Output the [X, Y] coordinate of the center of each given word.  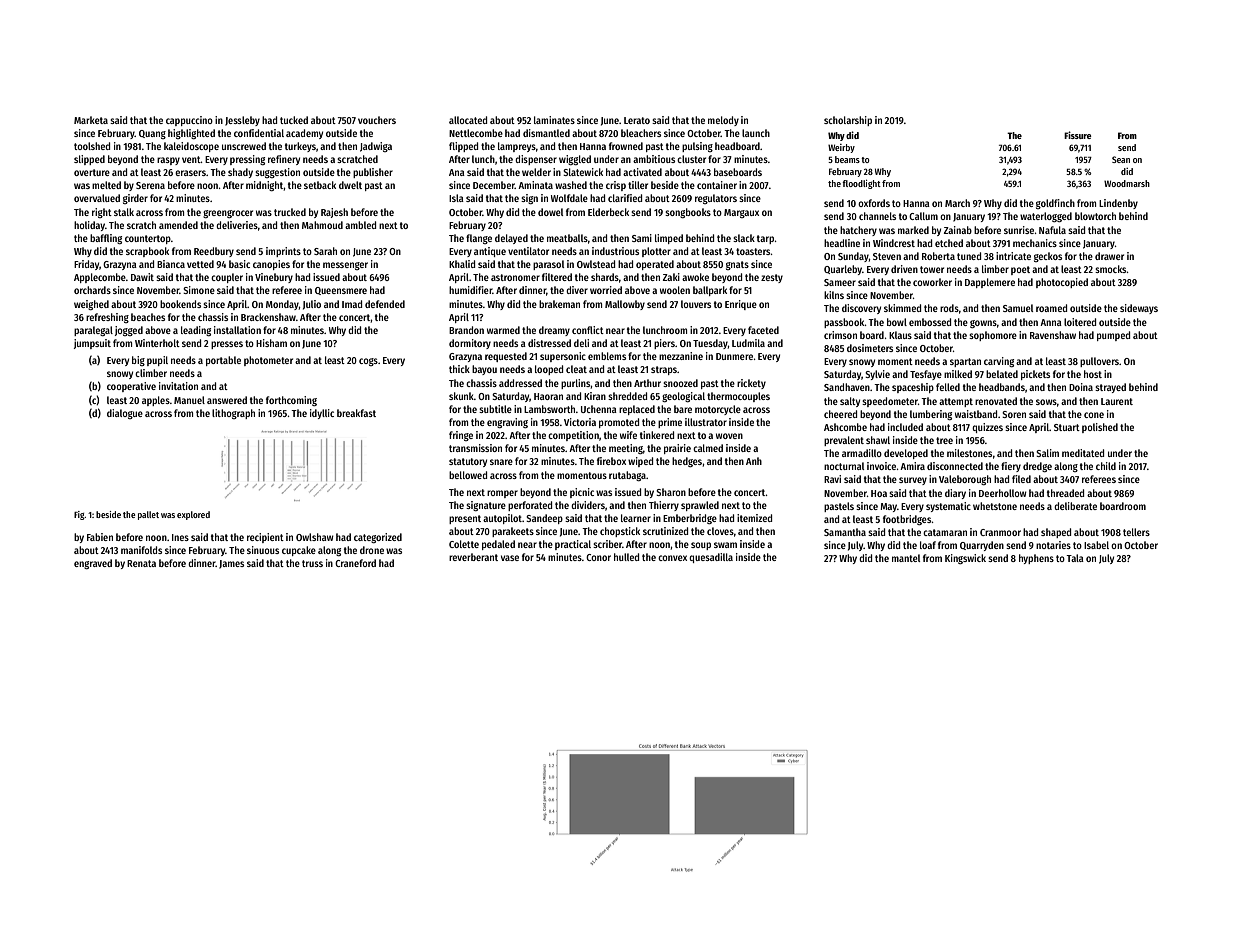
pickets [1035, 375]
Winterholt [157, 343]
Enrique [741, 305]
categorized [378, 538]
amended [178, 225]
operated [655, 265]
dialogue [125, 414]
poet [1020, 270]
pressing [247, 160]
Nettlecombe [476, 133]
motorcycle [718, 410]
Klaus [900, 335]
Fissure [1078, 135]
